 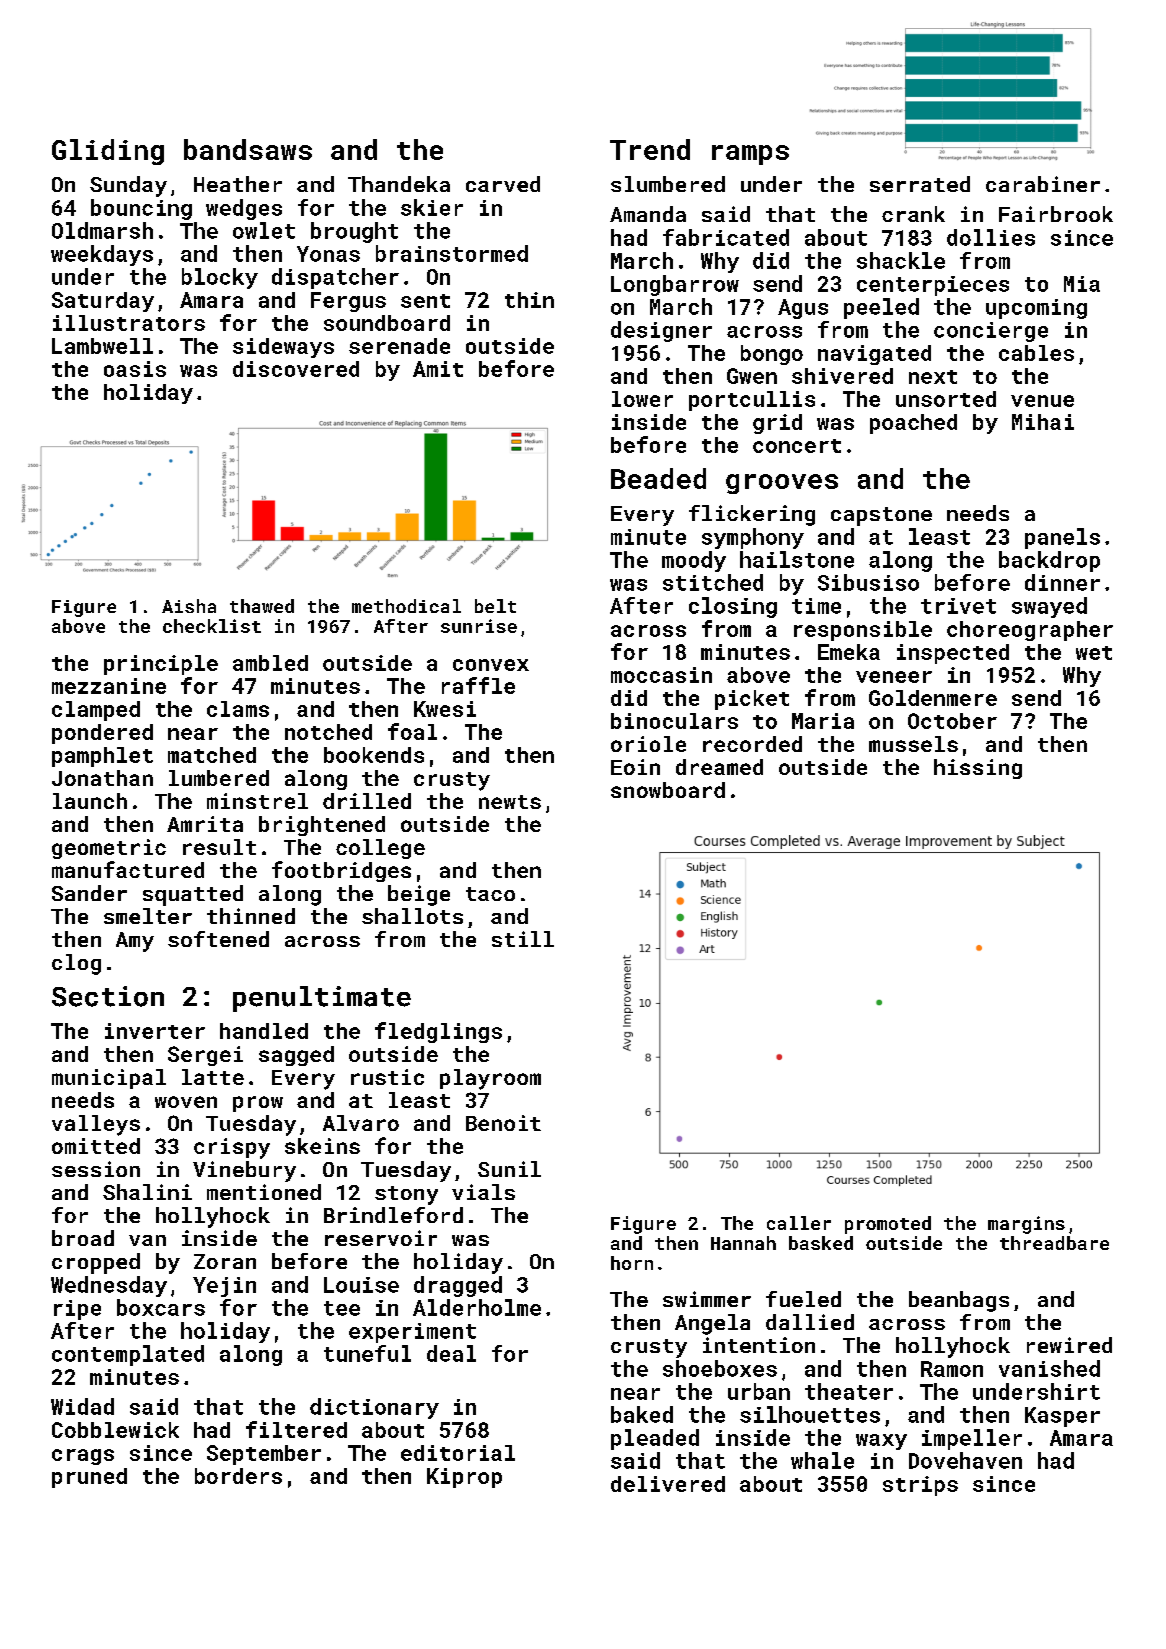 I want to click on serrated, so click(x=920, y=184).
